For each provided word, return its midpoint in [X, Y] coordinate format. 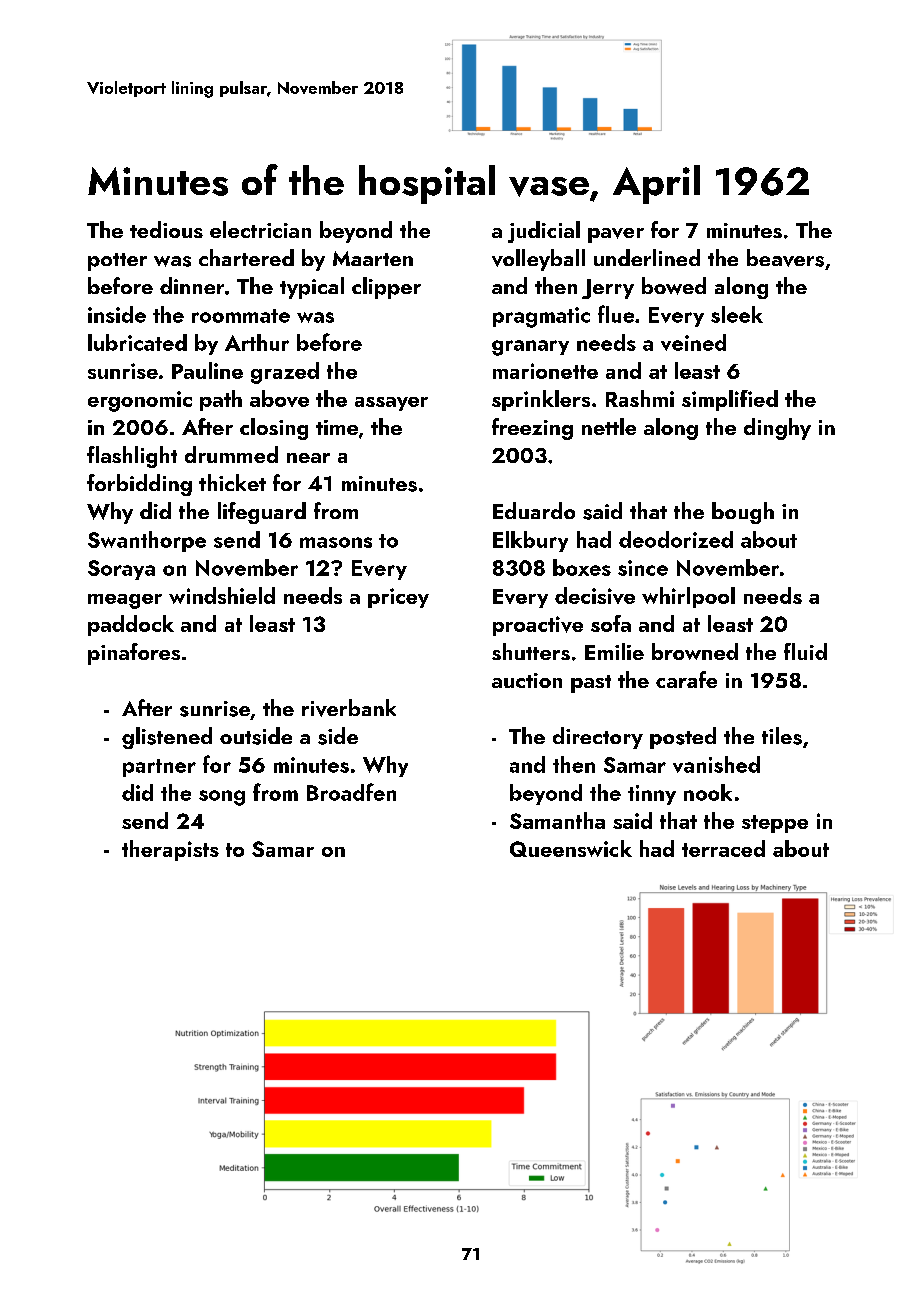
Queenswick [571, 848]
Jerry [608, 289]
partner [159, 768]
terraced [723, 848]
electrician [260, 229]
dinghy [777, 429]
